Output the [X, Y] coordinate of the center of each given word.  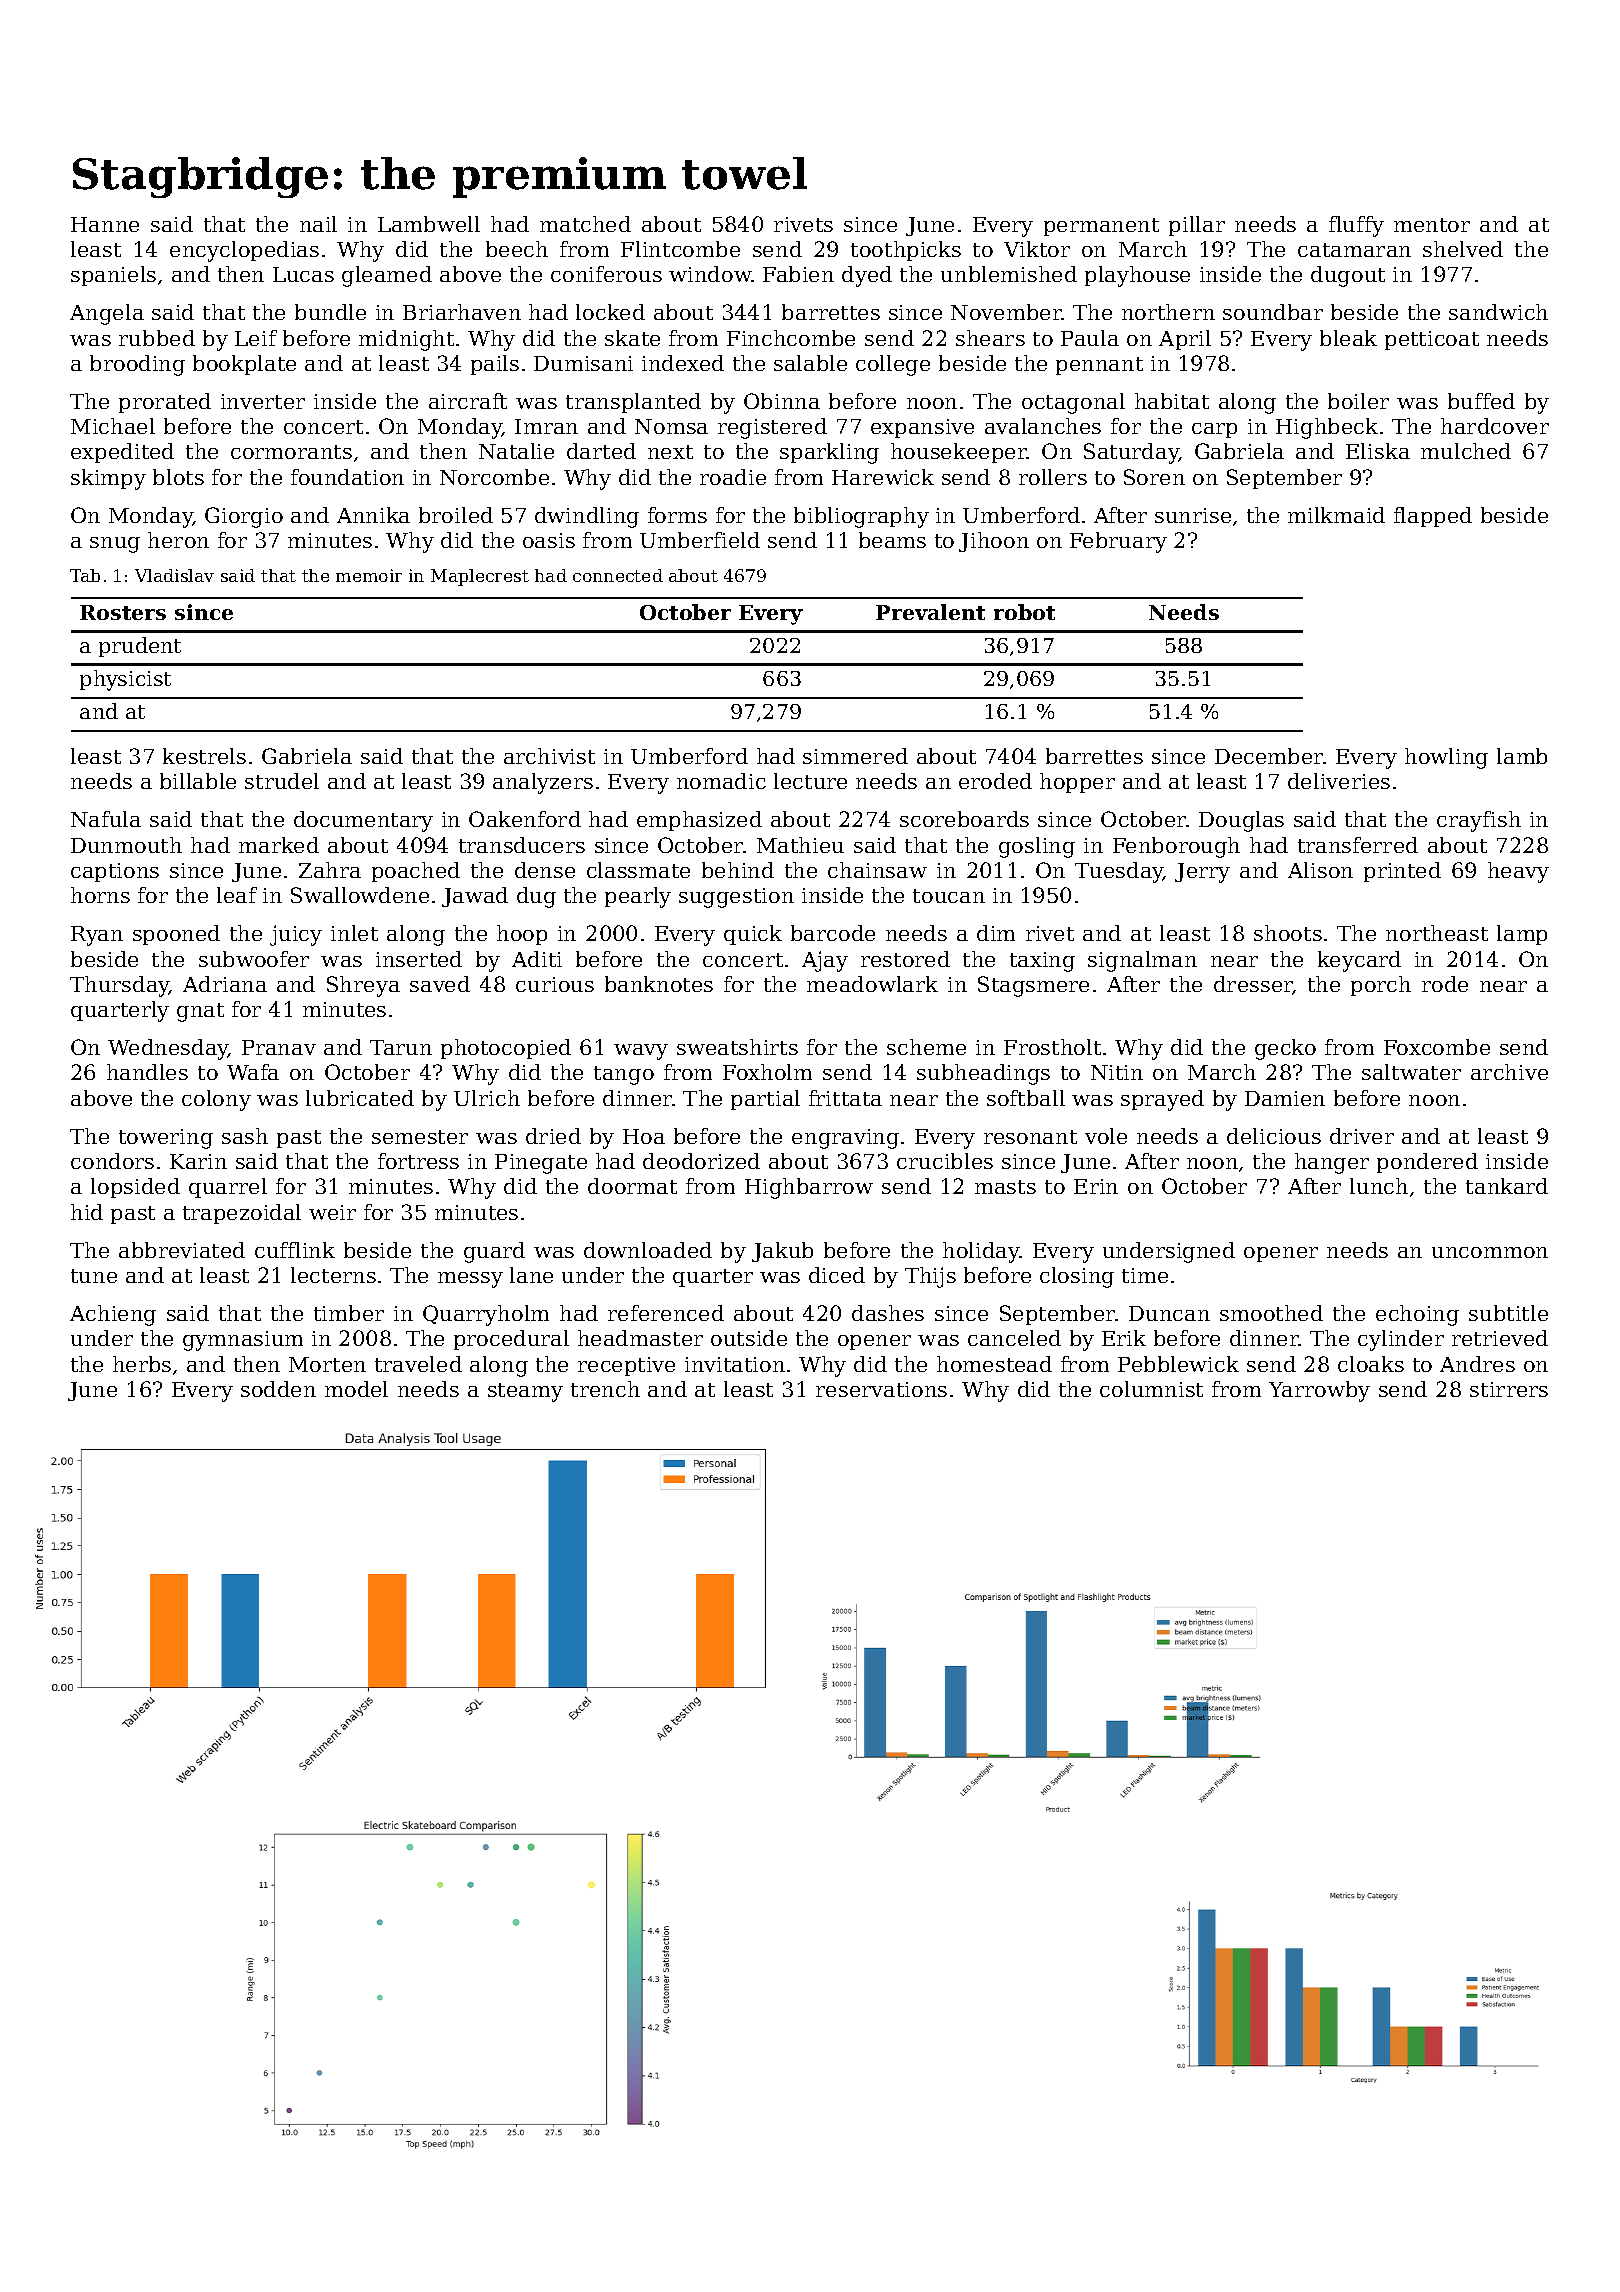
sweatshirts [737, 1047]
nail [318, 224]
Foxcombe [1437, 1047]
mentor [1432, 225]
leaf [237, 895]
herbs [142, 1364]
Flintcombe [680, 249]
